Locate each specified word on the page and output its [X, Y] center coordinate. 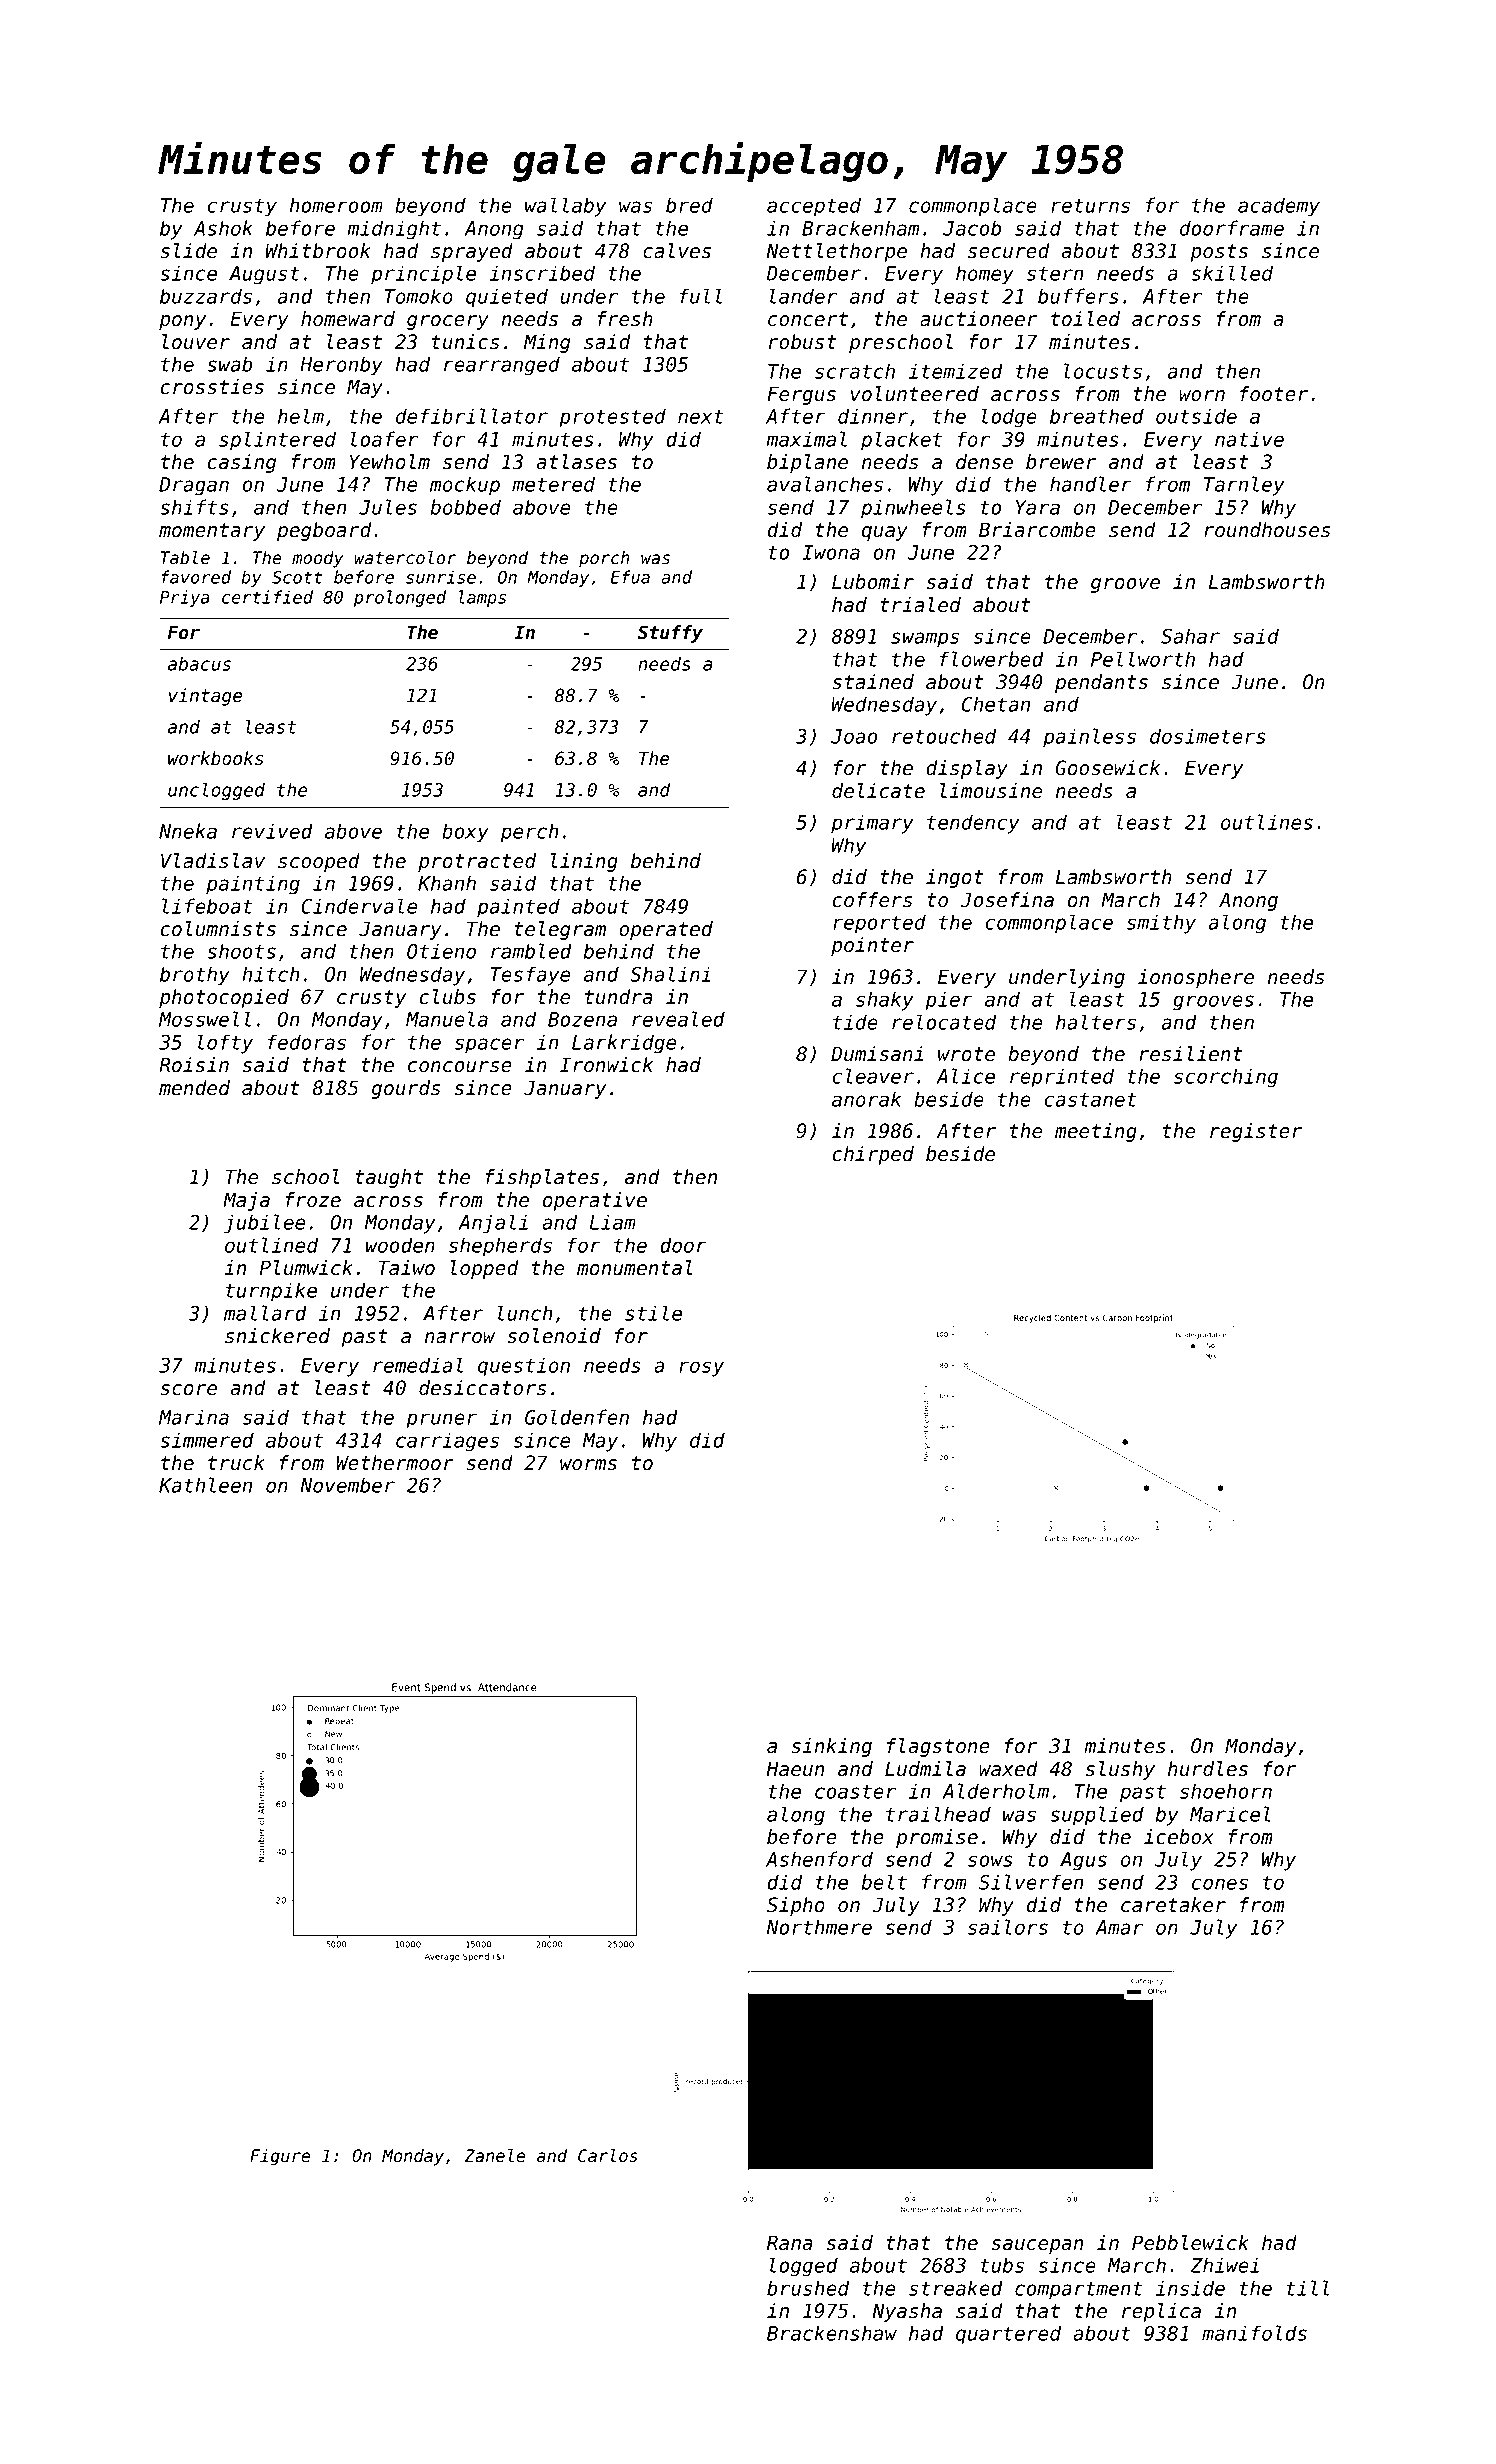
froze [313, 1200]
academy [1279, 207]
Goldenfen [577, 1417]
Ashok [223, 228]
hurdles [1208, 1769]
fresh [625, 319]
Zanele [494, 2156]
